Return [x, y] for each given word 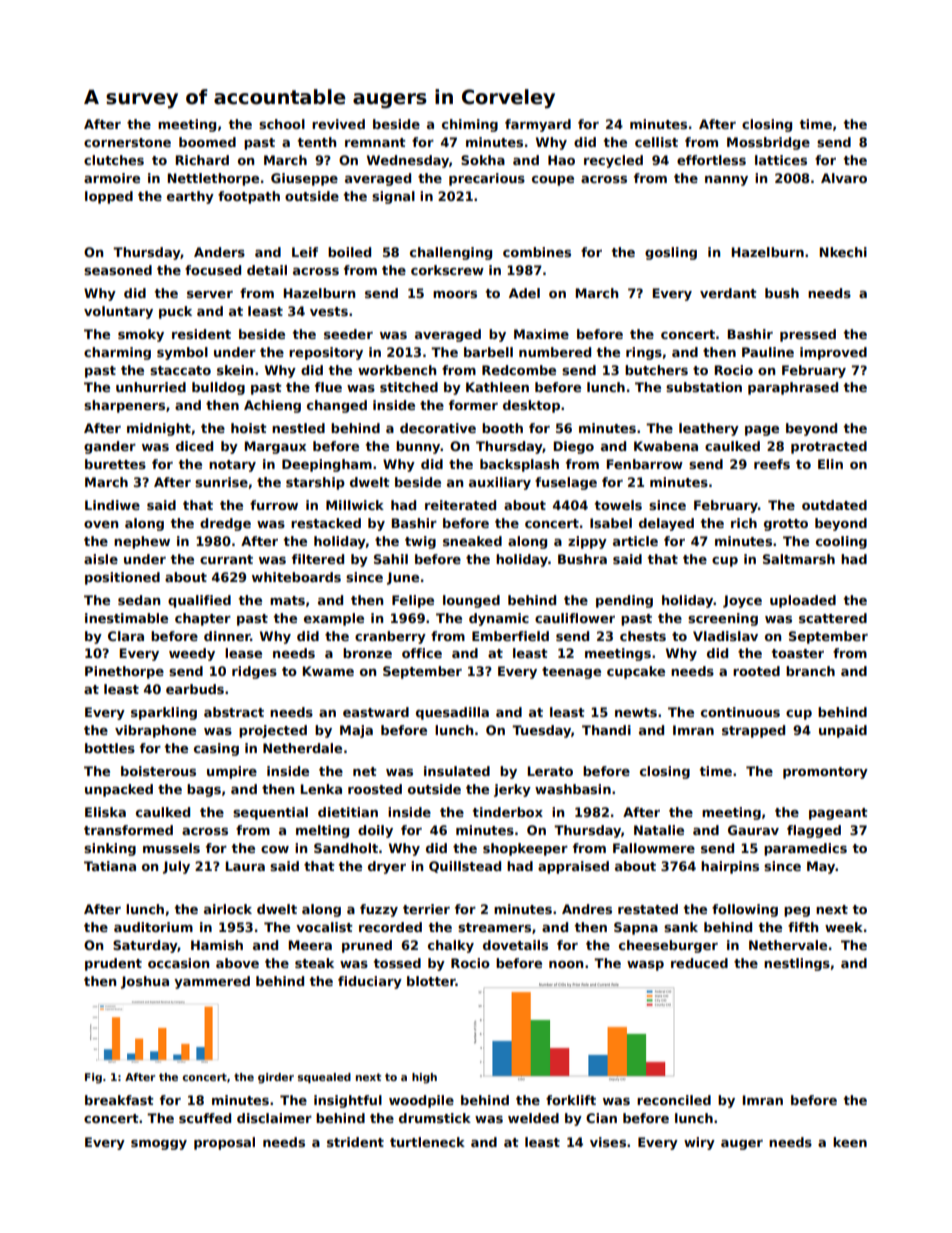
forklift [571, 1100]
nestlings [797, 964]
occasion [178, 963]
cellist [656, 142]
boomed [207, 142]
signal [393, 197]
